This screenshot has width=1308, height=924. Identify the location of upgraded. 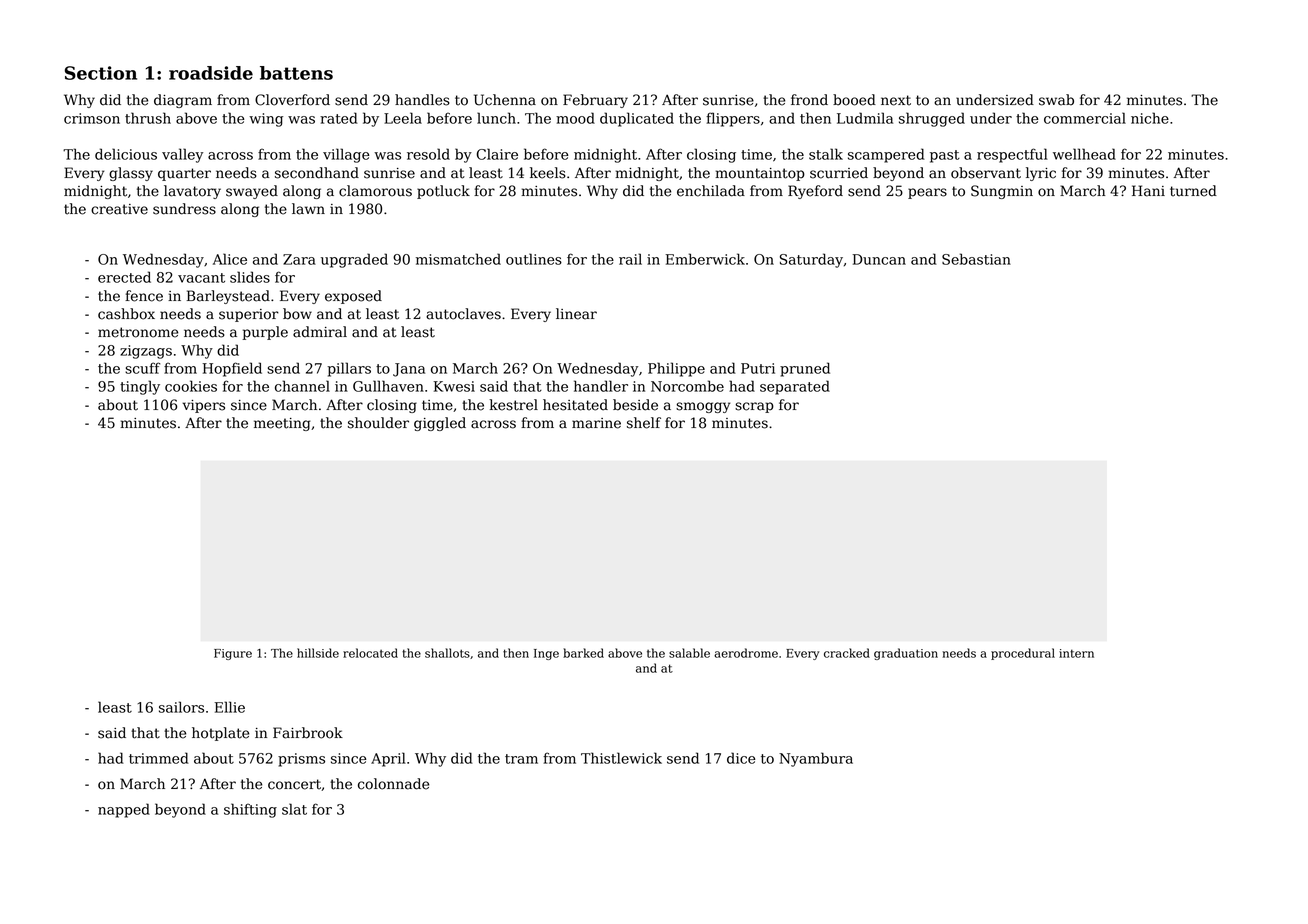
(354, 260).
